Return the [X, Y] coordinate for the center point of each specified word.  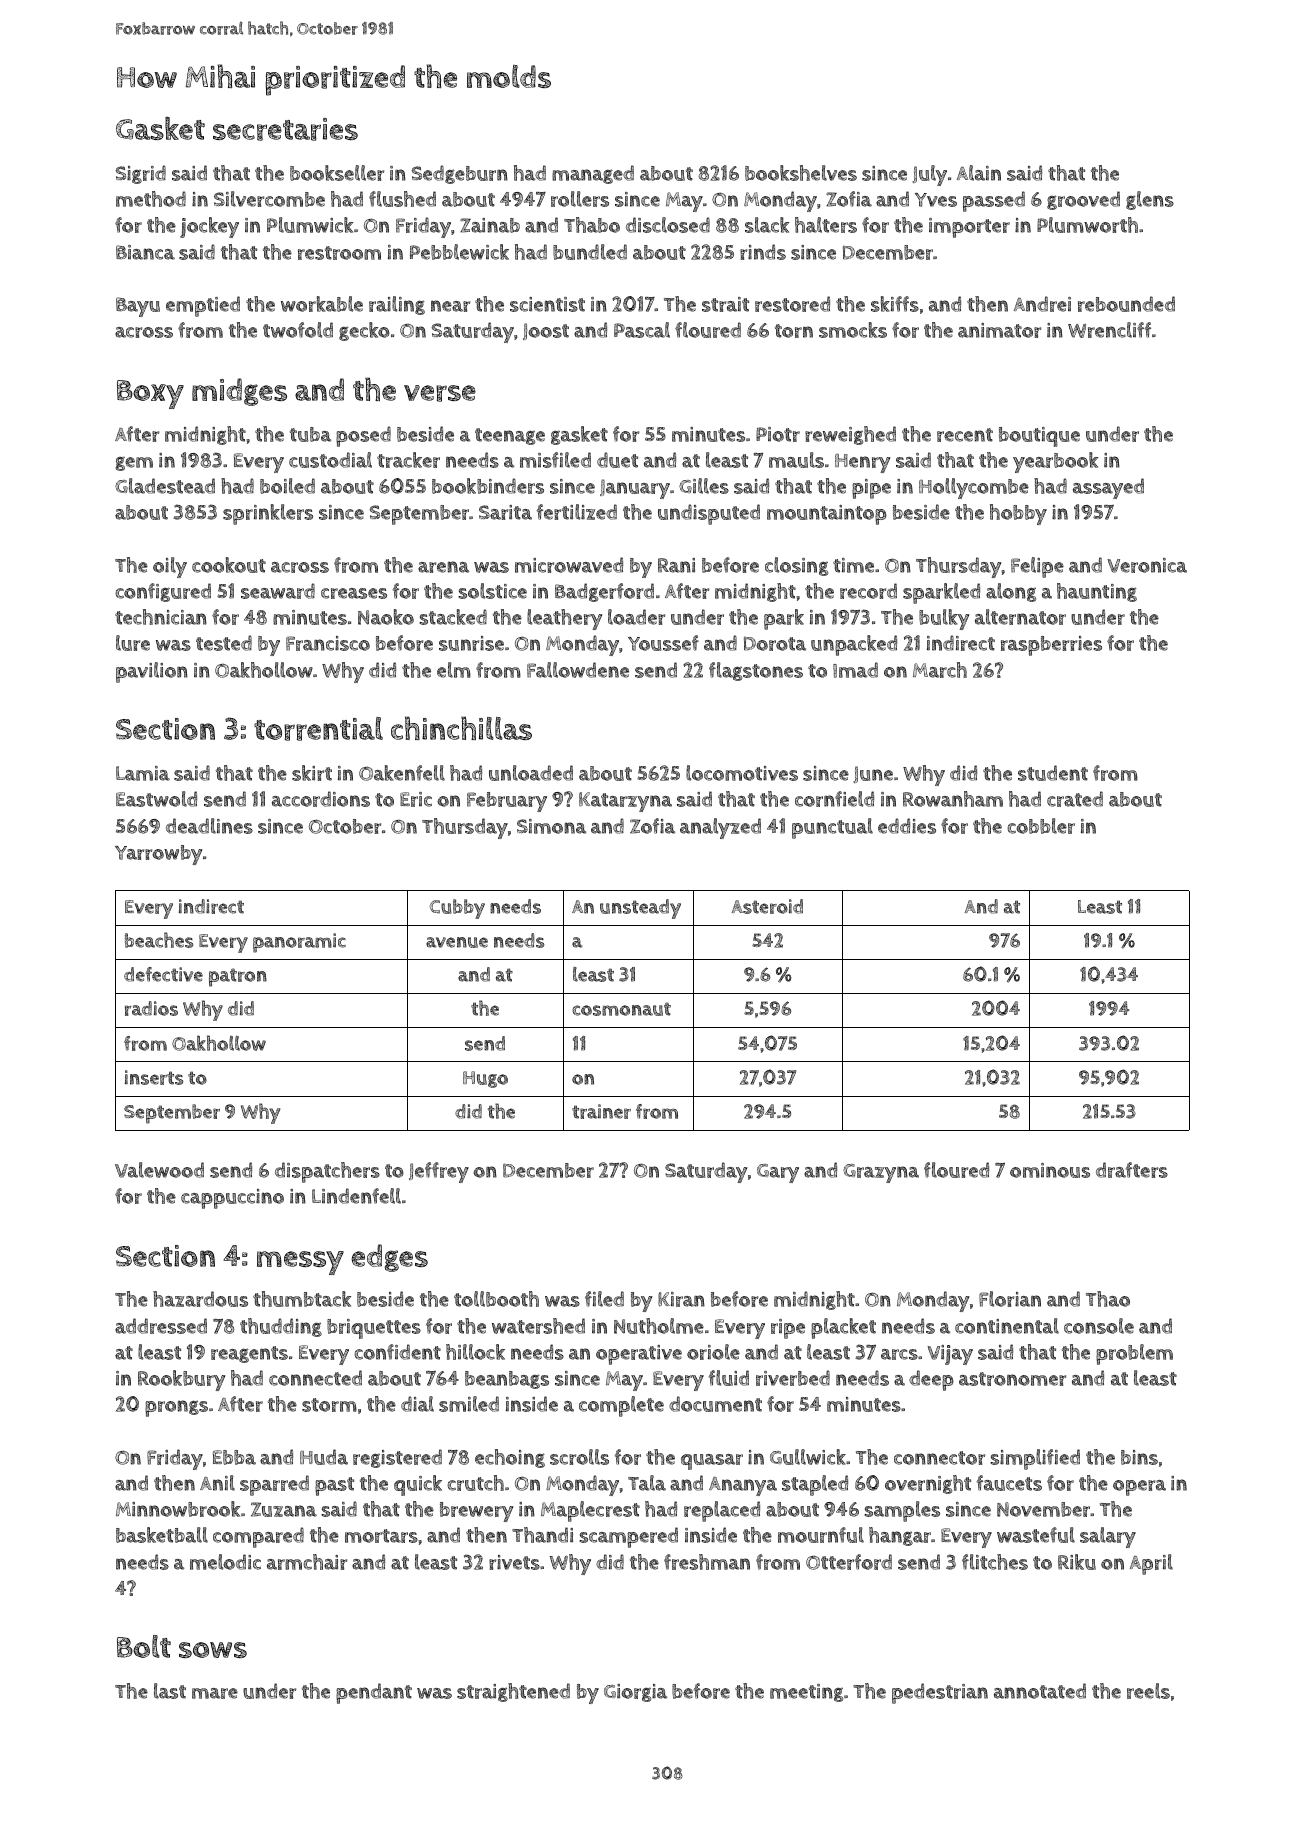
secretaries [285, 129]
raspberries [1051, 646]
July [929, 175]
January [635, 489]
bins [1139, 1457]
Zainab [490, 225]
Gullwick [808, 1457]
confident [397, 1352]
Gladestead [165, 486]
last [170, 1691]
